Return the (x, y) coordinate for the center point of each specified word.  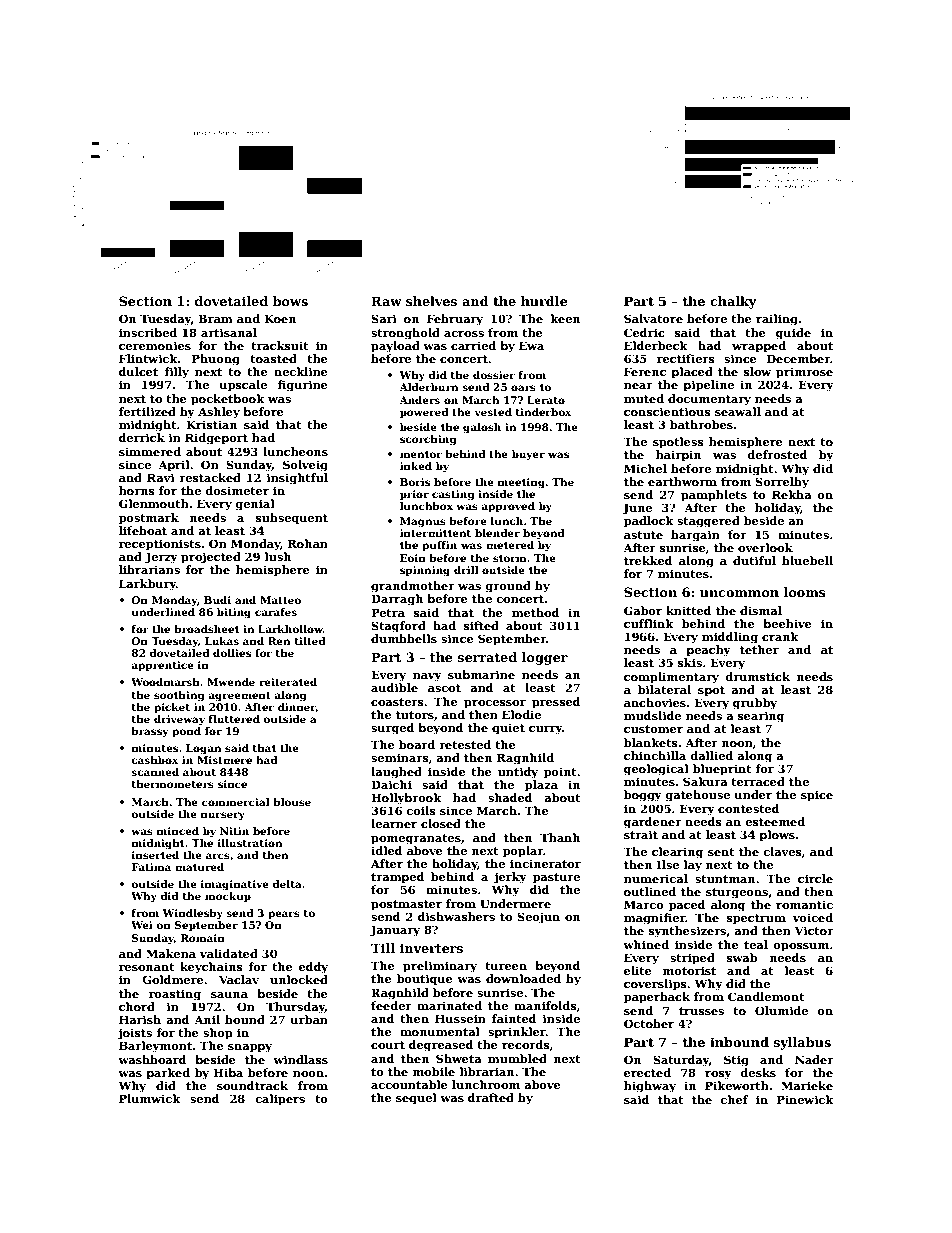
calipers (280, 1100)
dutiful (754, 560)
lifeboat (143, 530)
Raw (386, 301)
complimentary (671, 678)
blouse (292, 802)
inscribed (148, 332)
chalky (733, 302)
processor (495, 704)
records (526, 1044)
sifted (481, 625)
